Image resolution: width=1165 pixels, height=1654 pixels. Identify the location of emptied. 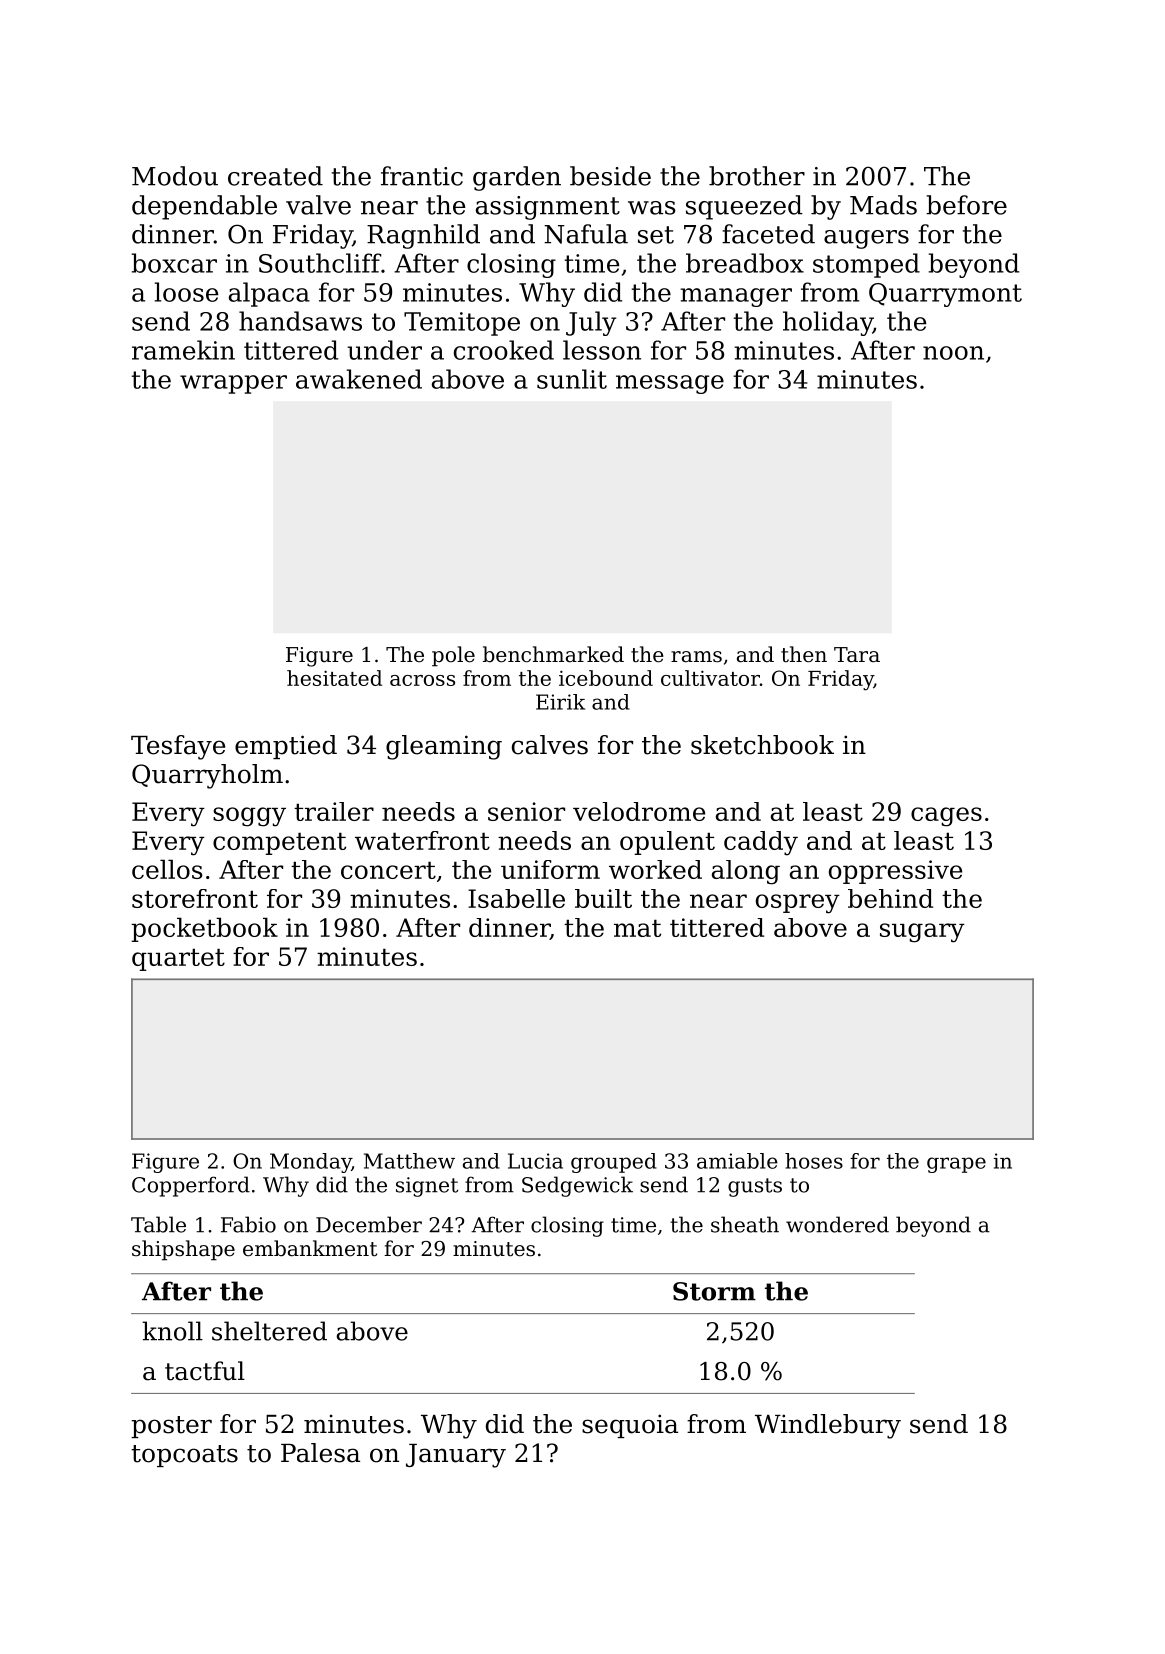
(286, 747).
